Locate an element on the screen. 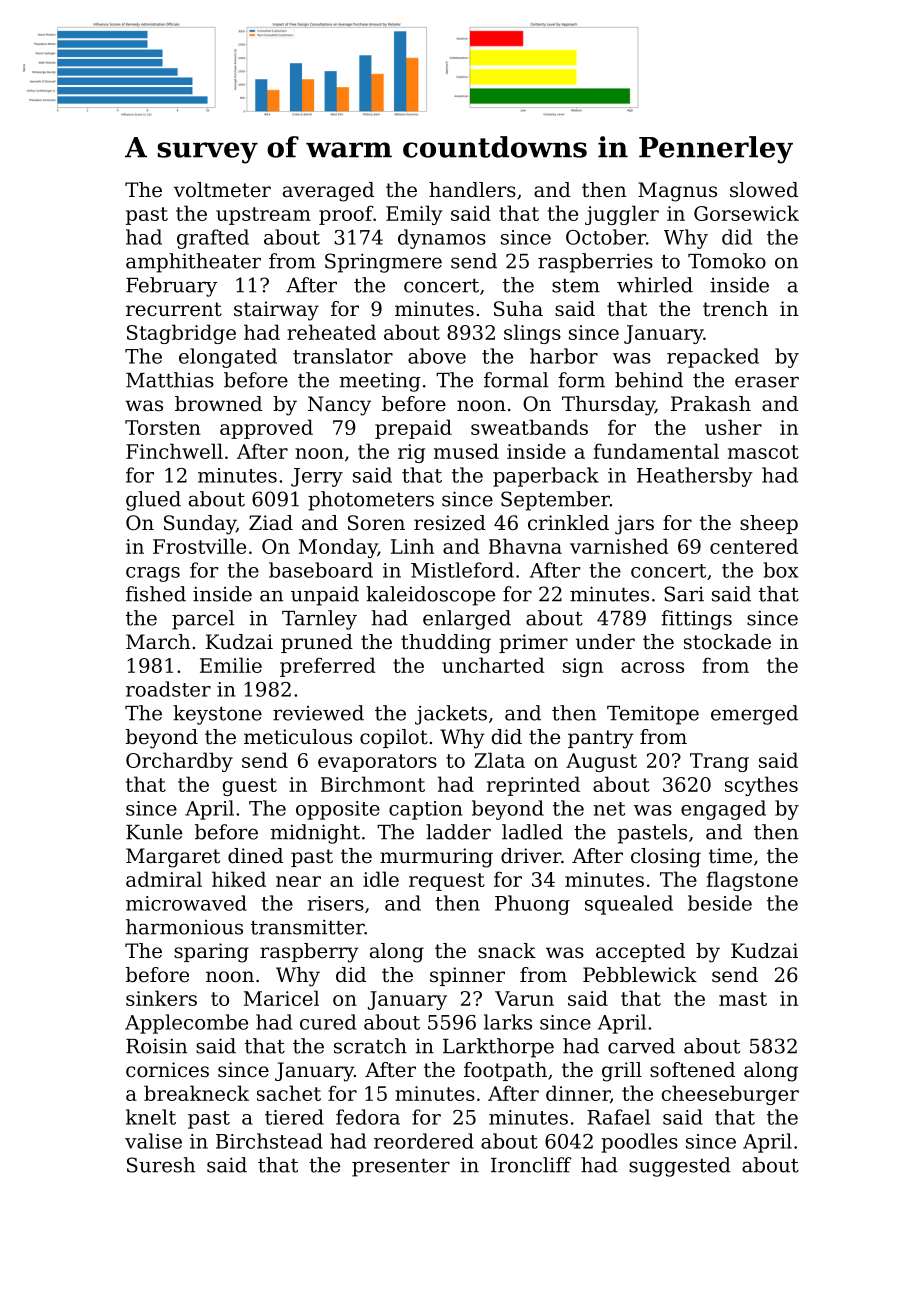 This screenshot has width=924, height=1311. parcel is located at coordinates (203, 620).
